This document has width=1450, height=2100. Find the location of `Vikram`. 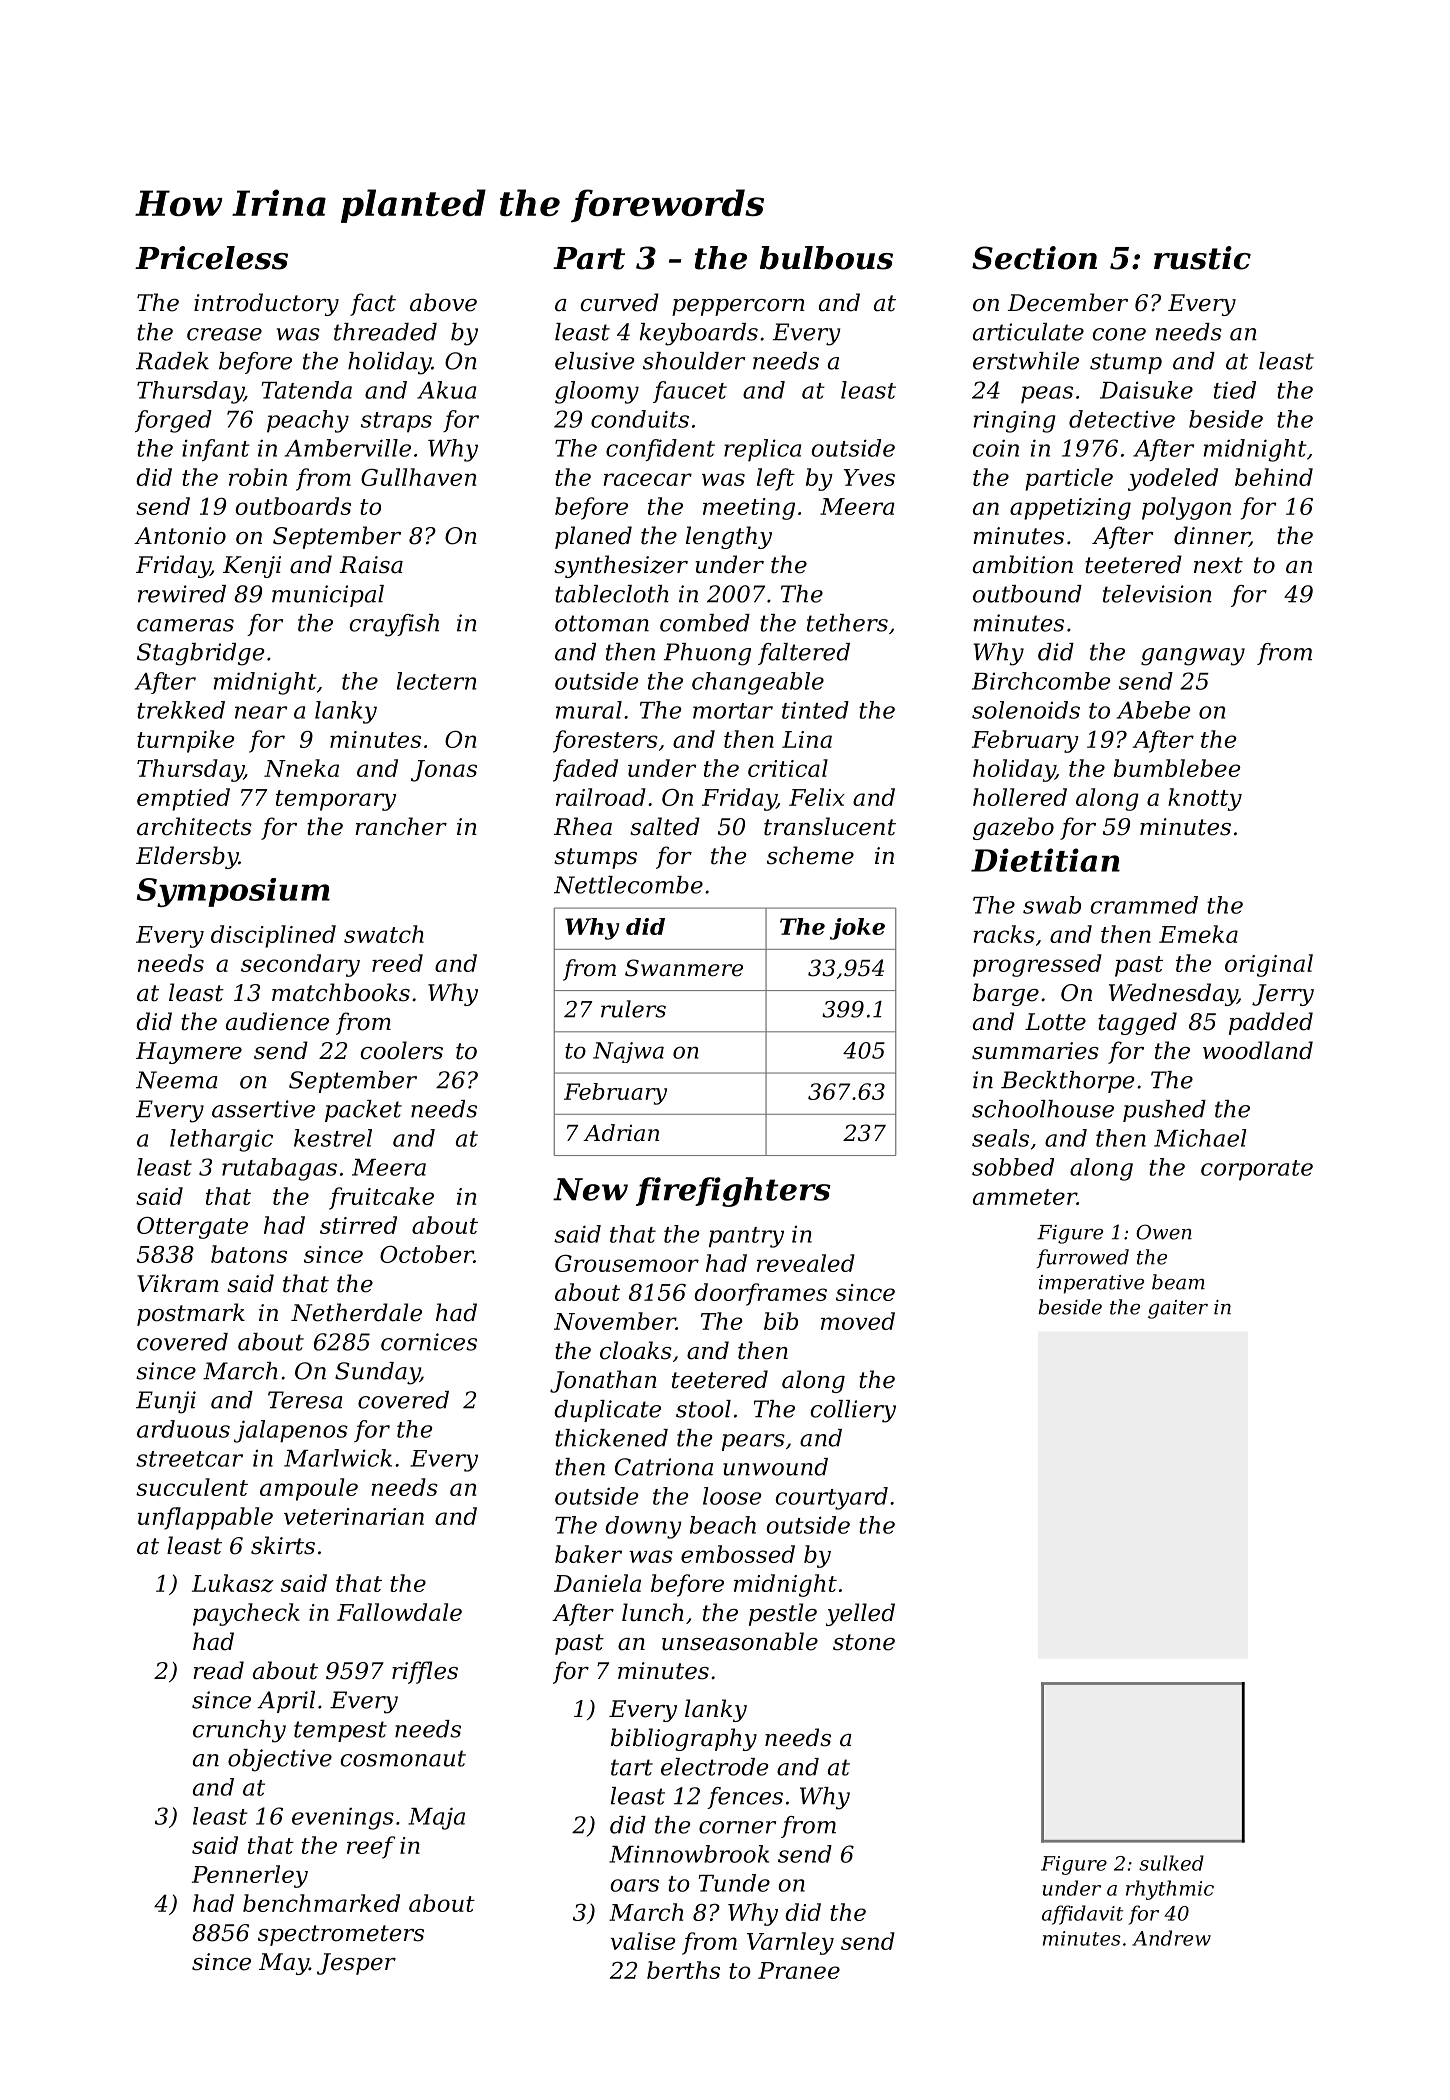

Vikram is located at coordinates (178, 1283).
